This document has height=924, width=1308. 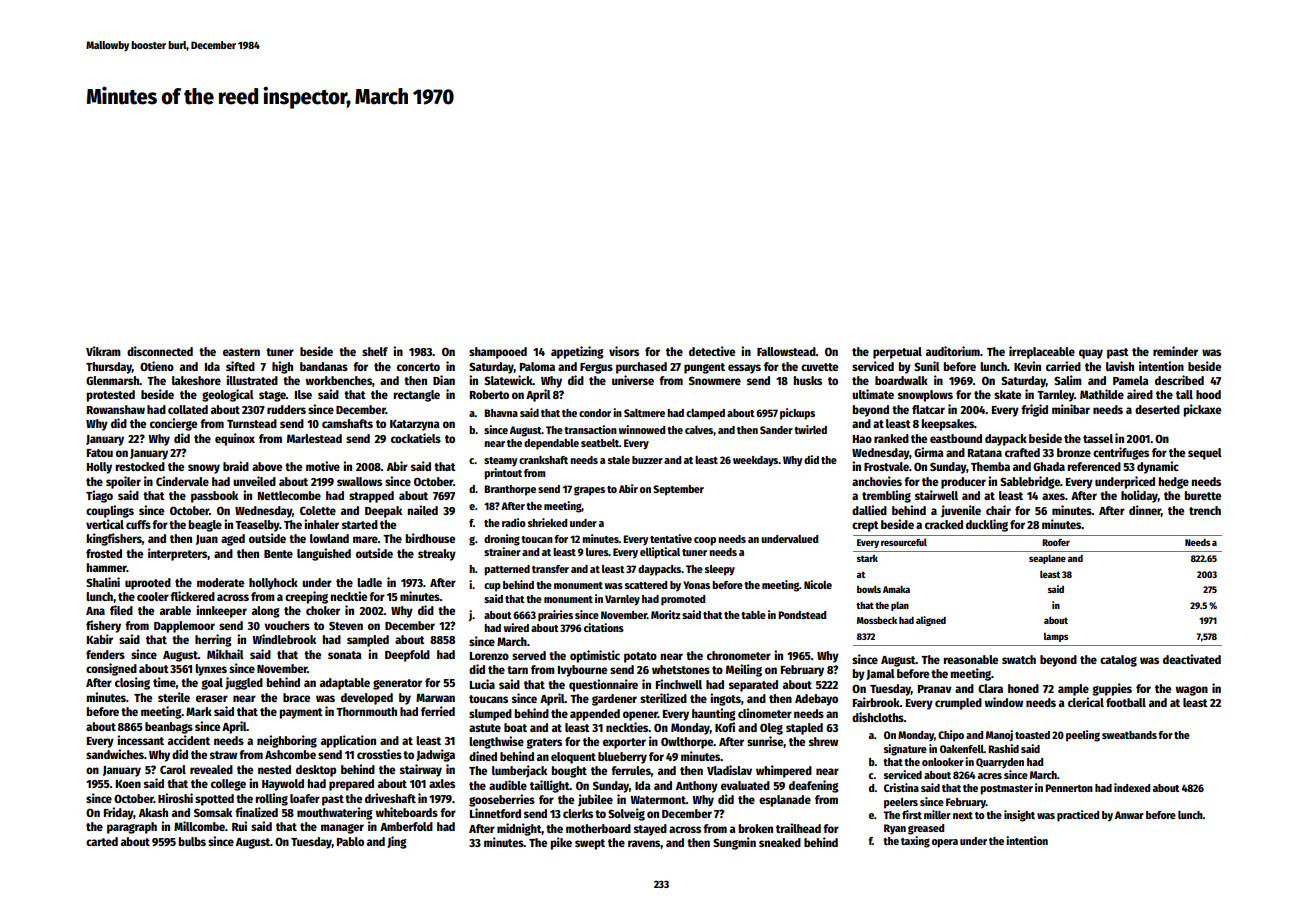 I want to click on generator, so click(x=397, y=684).
